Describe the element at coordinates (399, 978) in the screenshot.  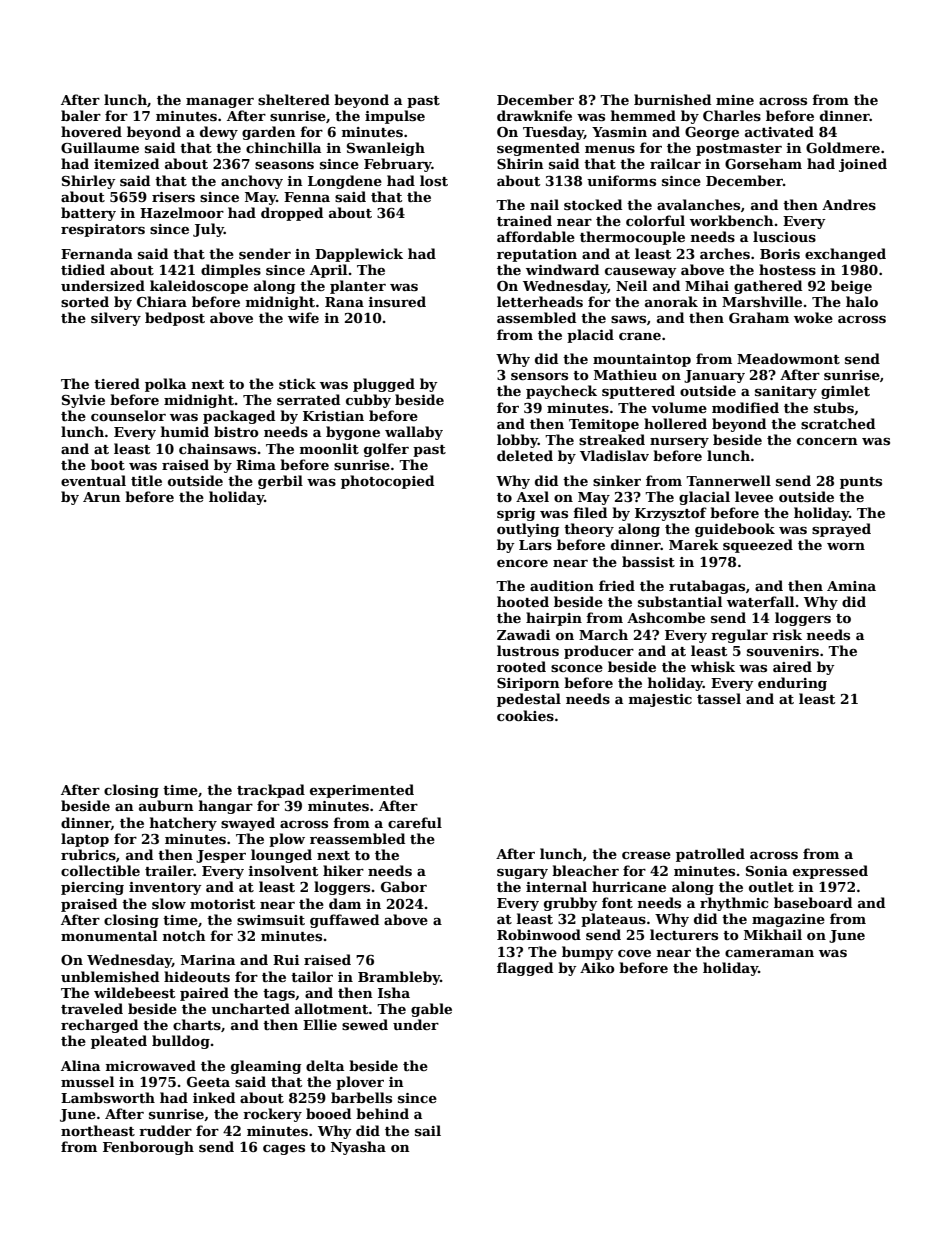
I see `Brambleby` at that location.
